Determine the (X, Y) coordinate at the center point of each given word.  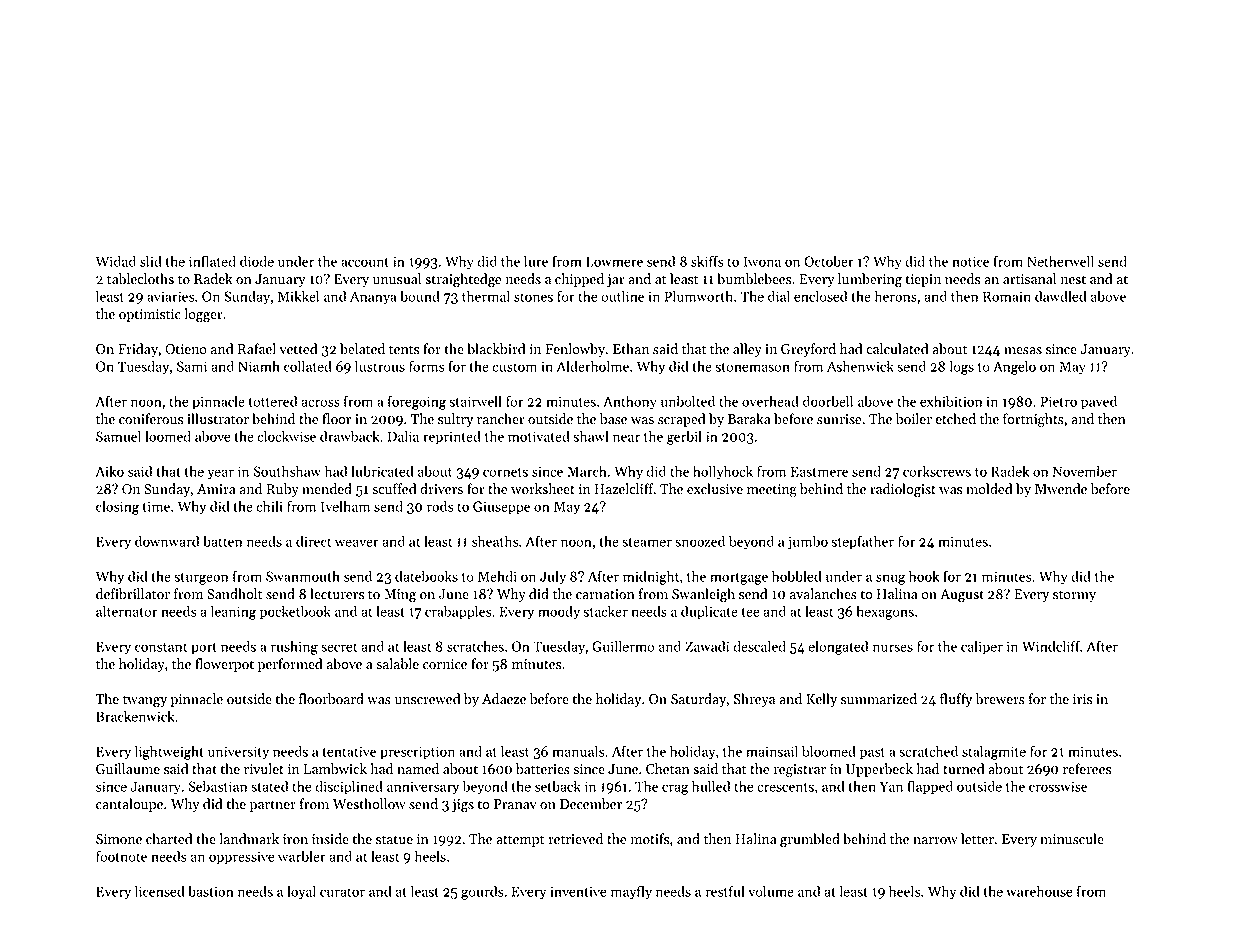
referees (1087, 769)
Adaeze (504, 699)
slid (151, 261)
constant (161, 647)
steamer (647, 542)
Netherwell (1060, 261)
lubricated (382, 471)
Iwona (762, 261)
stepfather (862, 542)
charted (169, 839)
